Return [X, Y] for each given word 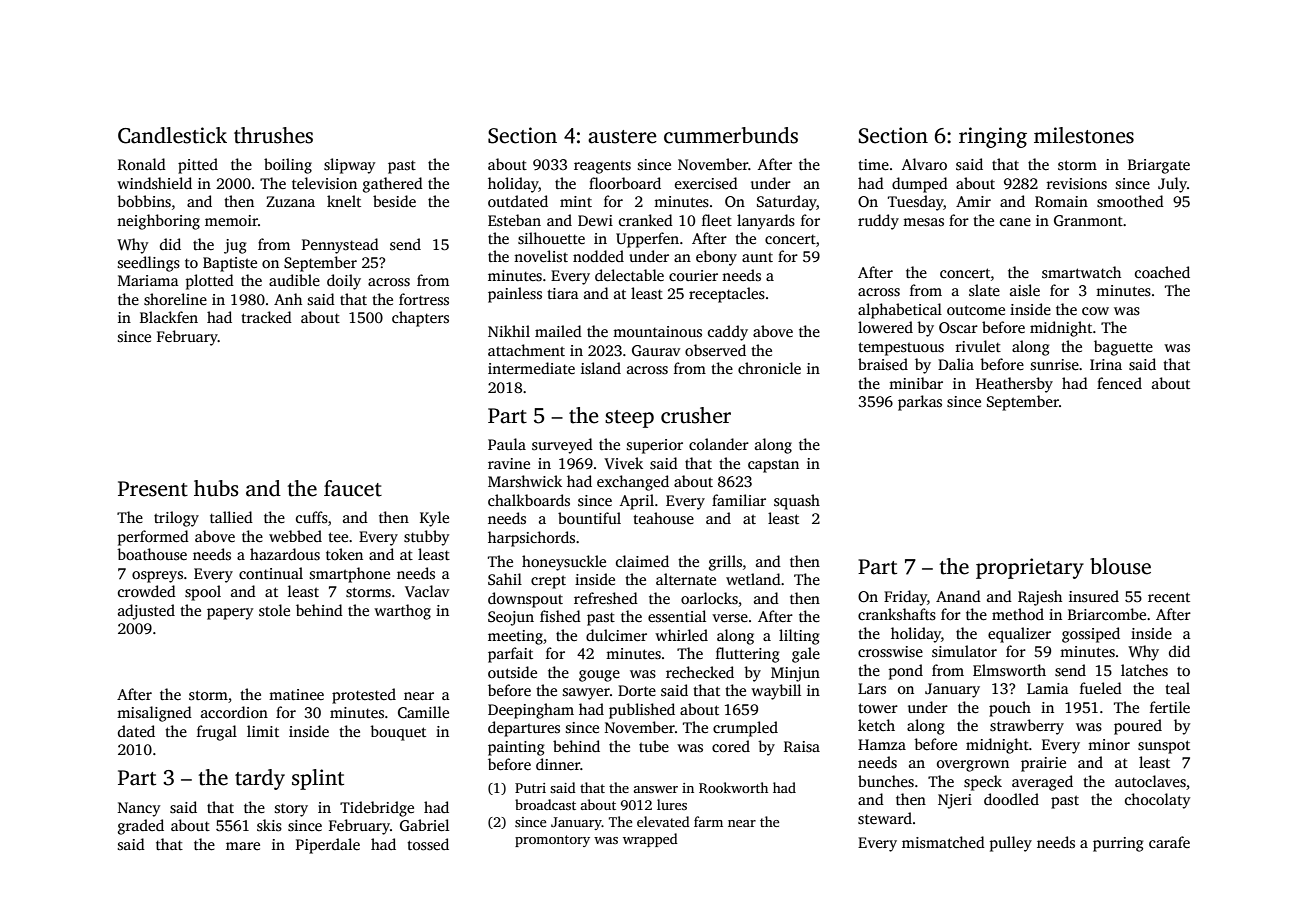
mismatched [943, 842]
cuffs [312, 517]
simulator [964, 651]
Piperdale [328, 846]
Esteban [514, 220]
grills [725, 563]
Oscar [958, 328]
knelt [344, 201]
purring [1118, 844]
